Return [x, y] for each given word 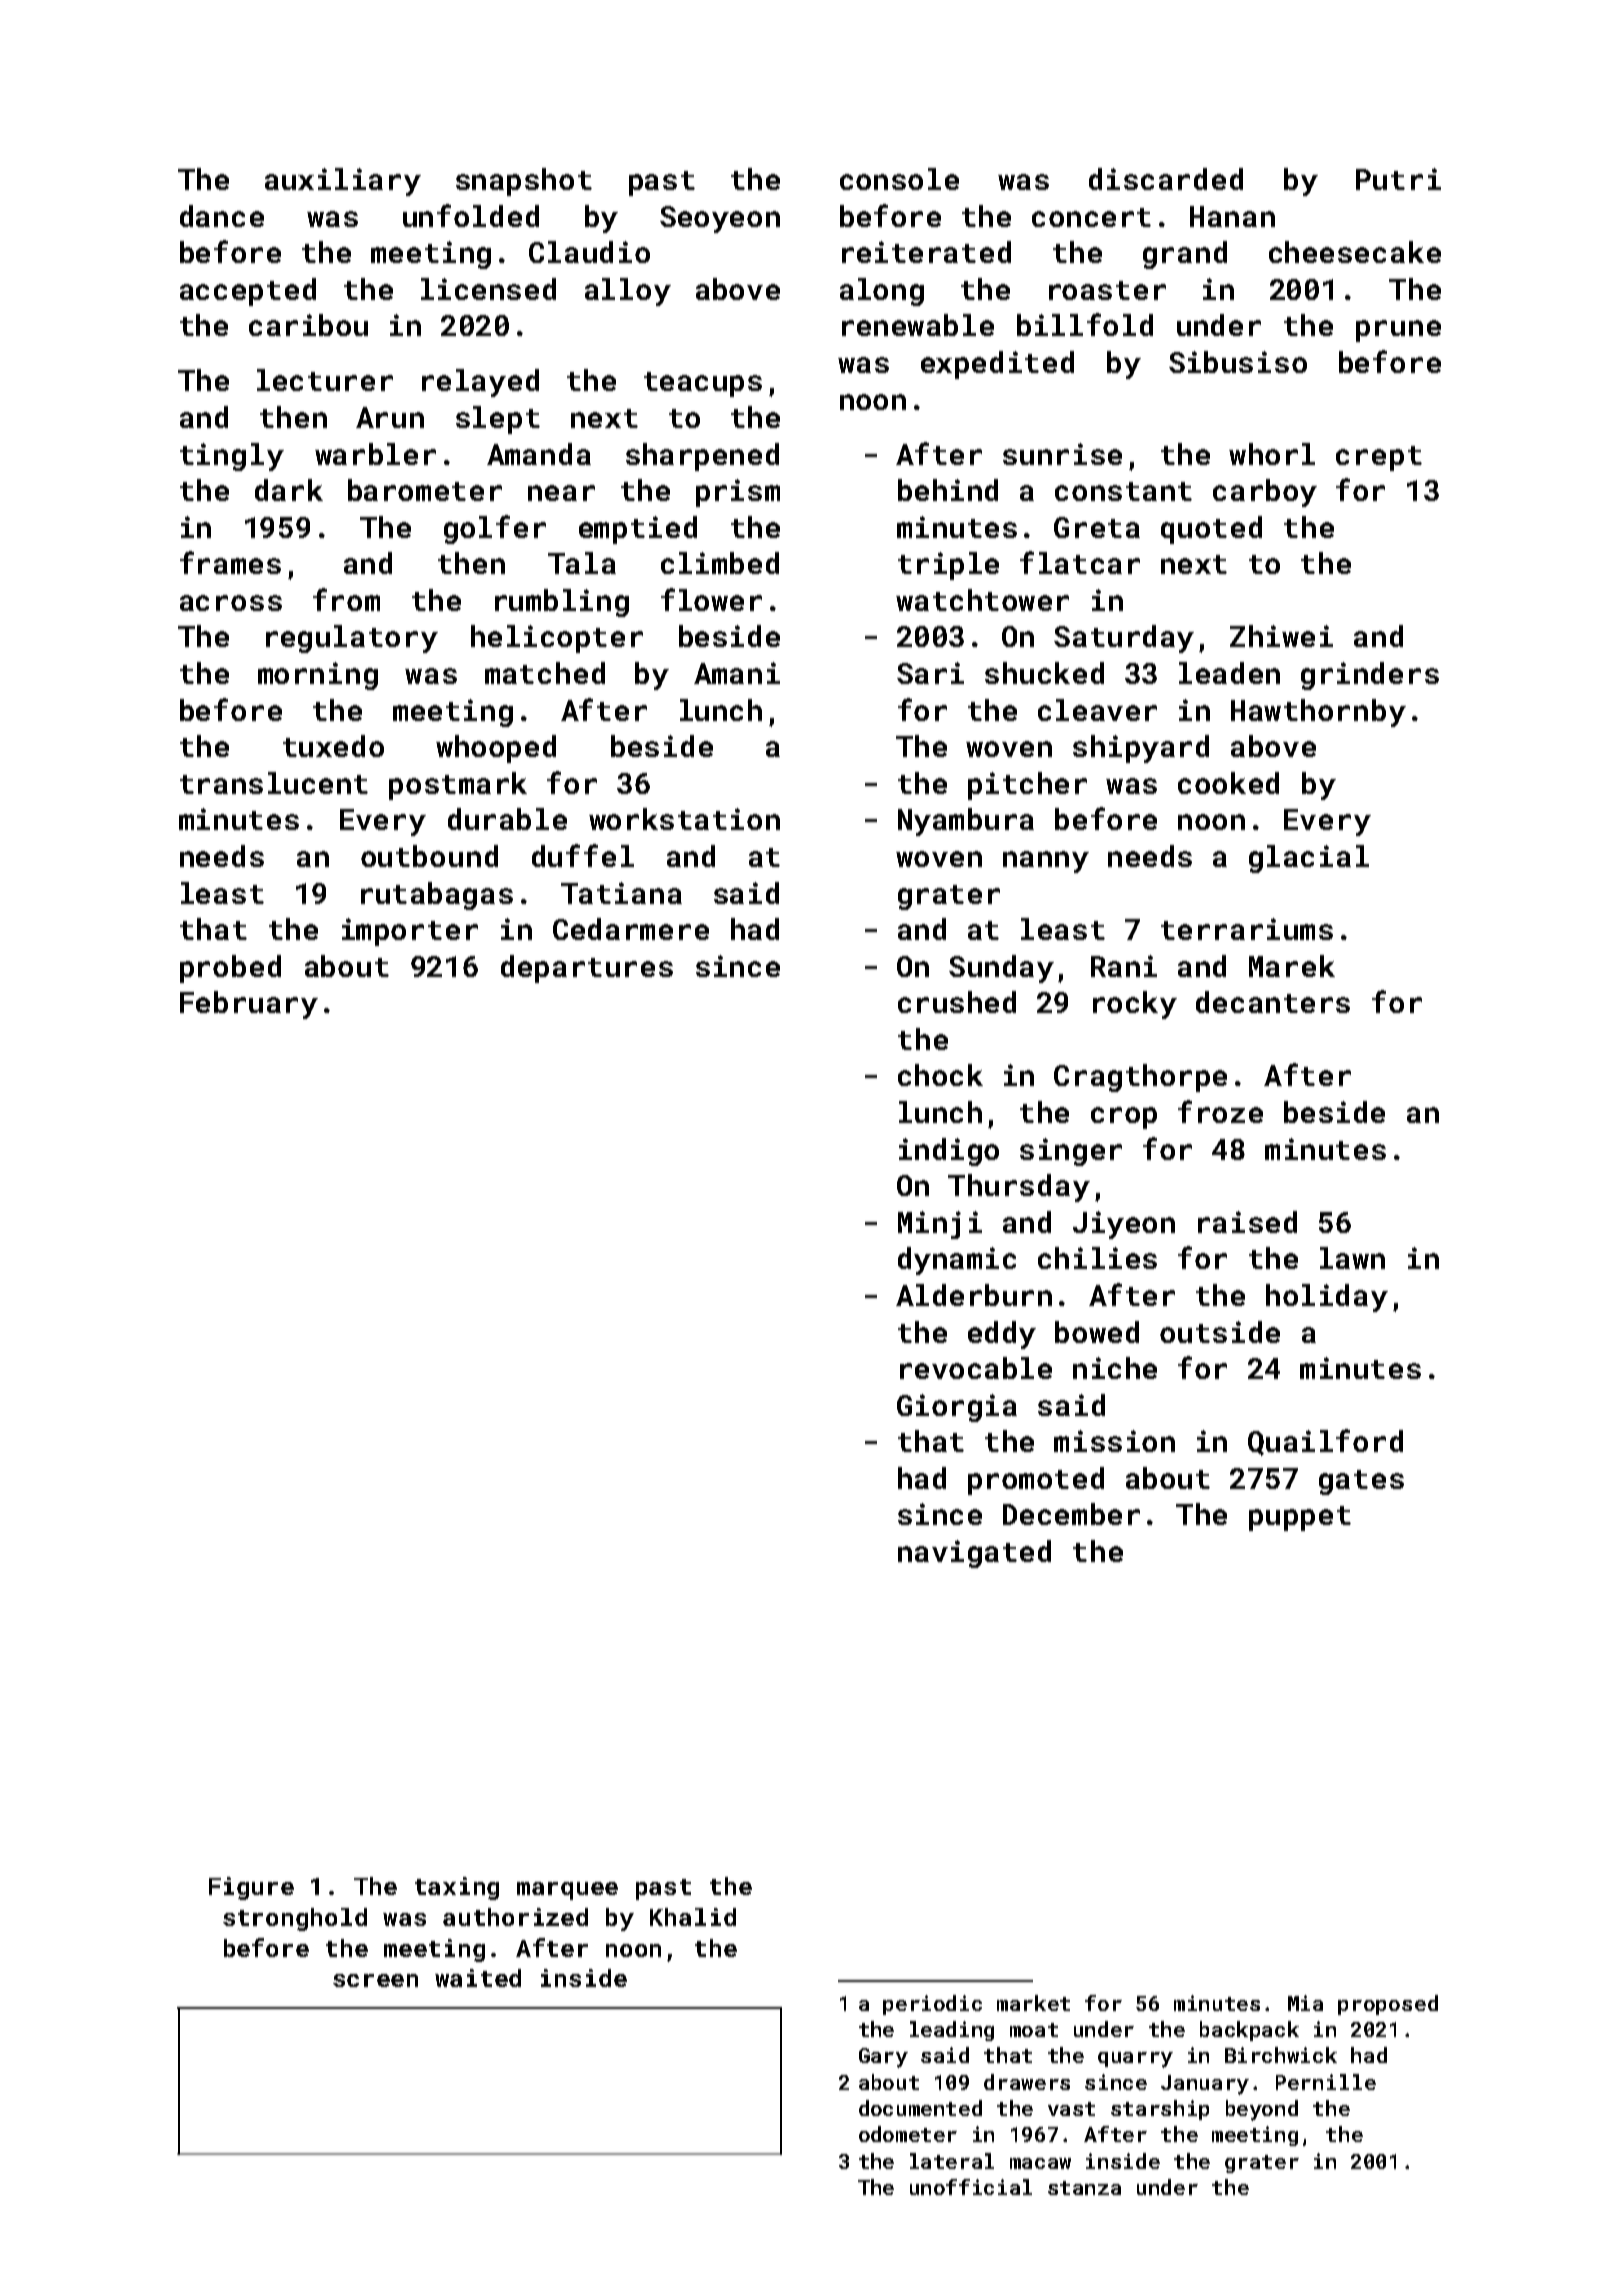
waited [478, 1978]
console [899, 179]
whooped [496, 749]
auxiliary [343, 182]
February [249, 1005]
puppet [1300, 1518]
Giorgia [957, 1408]
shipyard [1141, 749]
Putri [1398, 179]
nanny [1046, 862]
